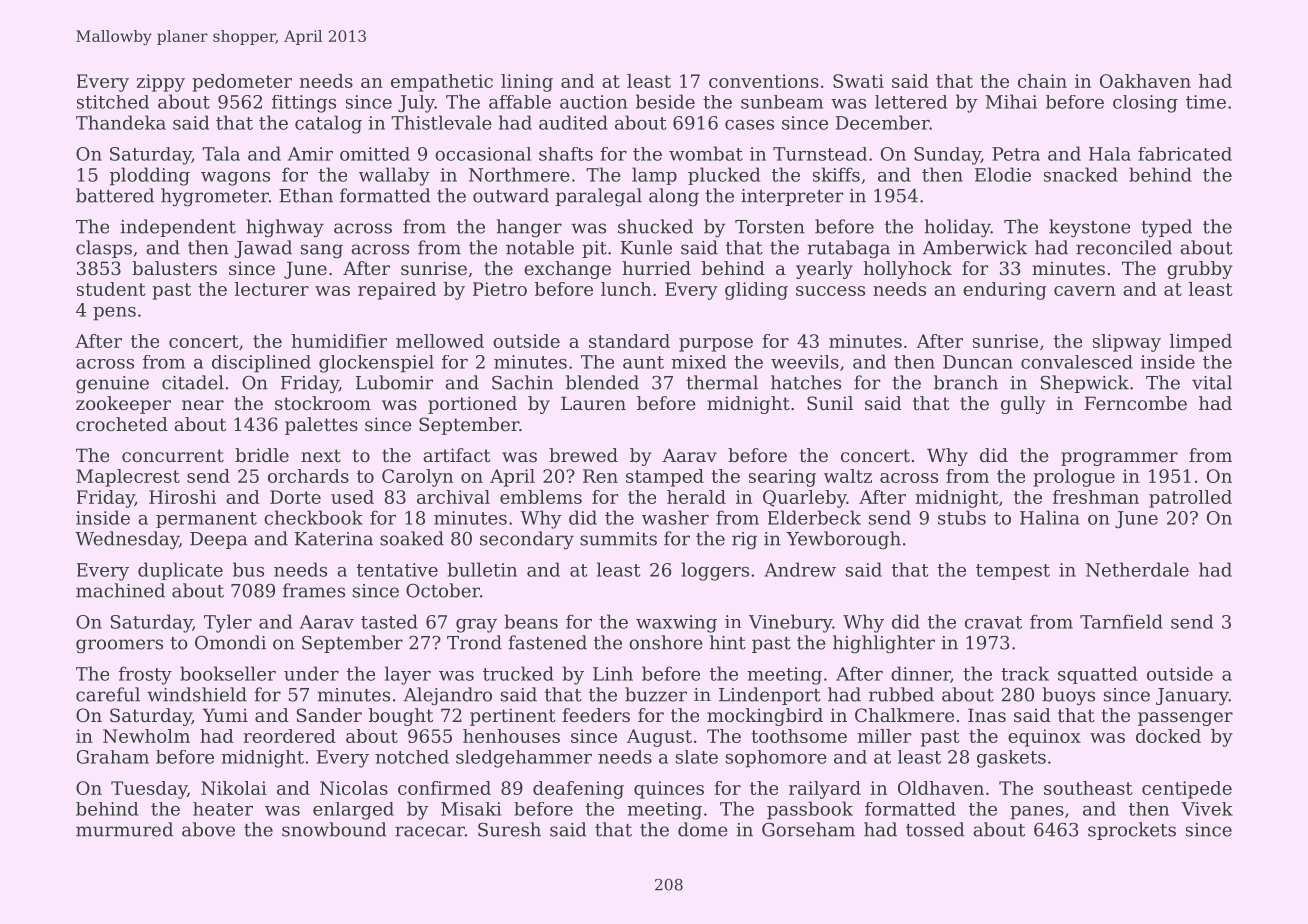  What do you see at coordinates (941, 788) in the screenshot?
I see `Oldhaven` at bounding box center [941, 788].
